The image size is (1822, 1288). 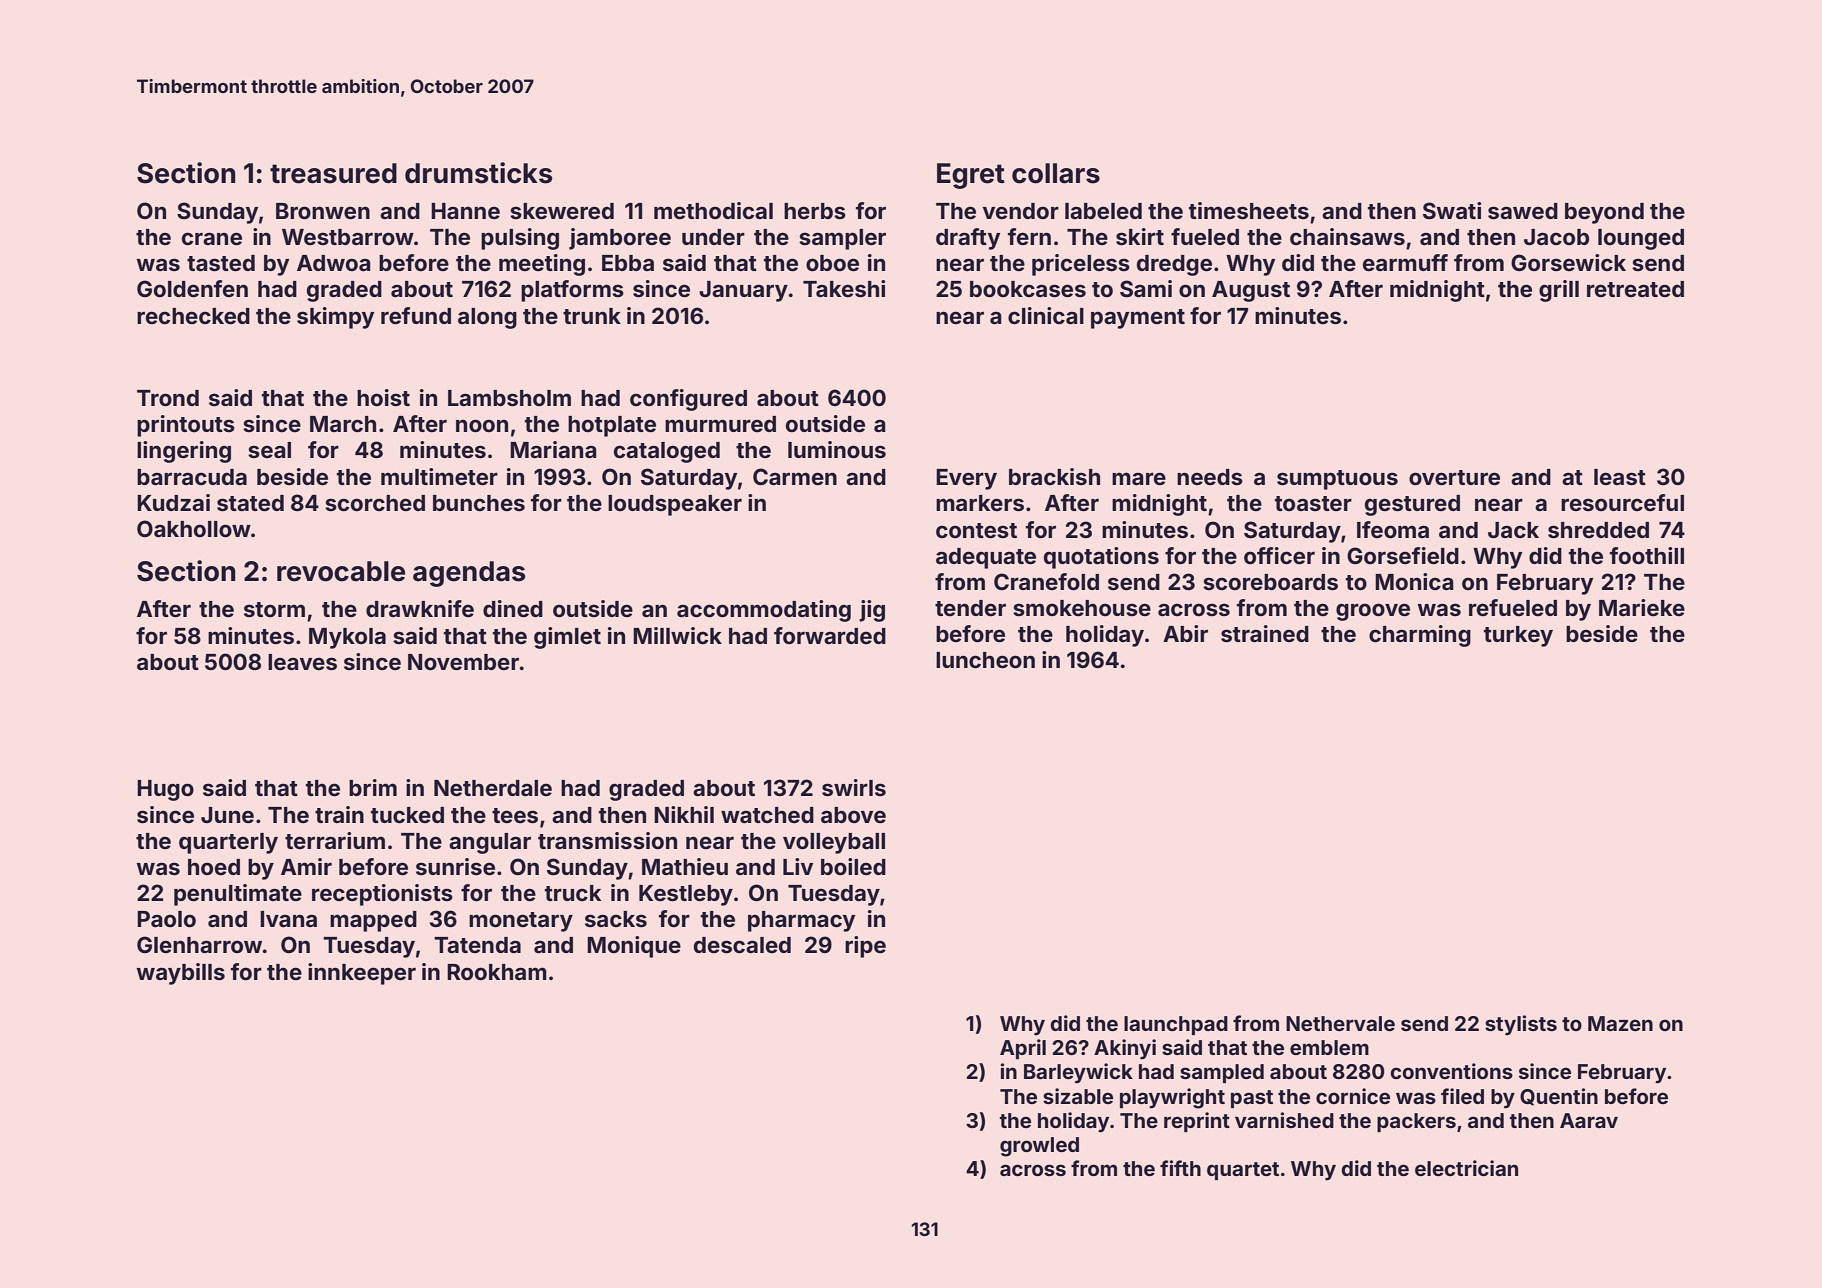 I want to click on beyond, so click(x=1604, y=213).
